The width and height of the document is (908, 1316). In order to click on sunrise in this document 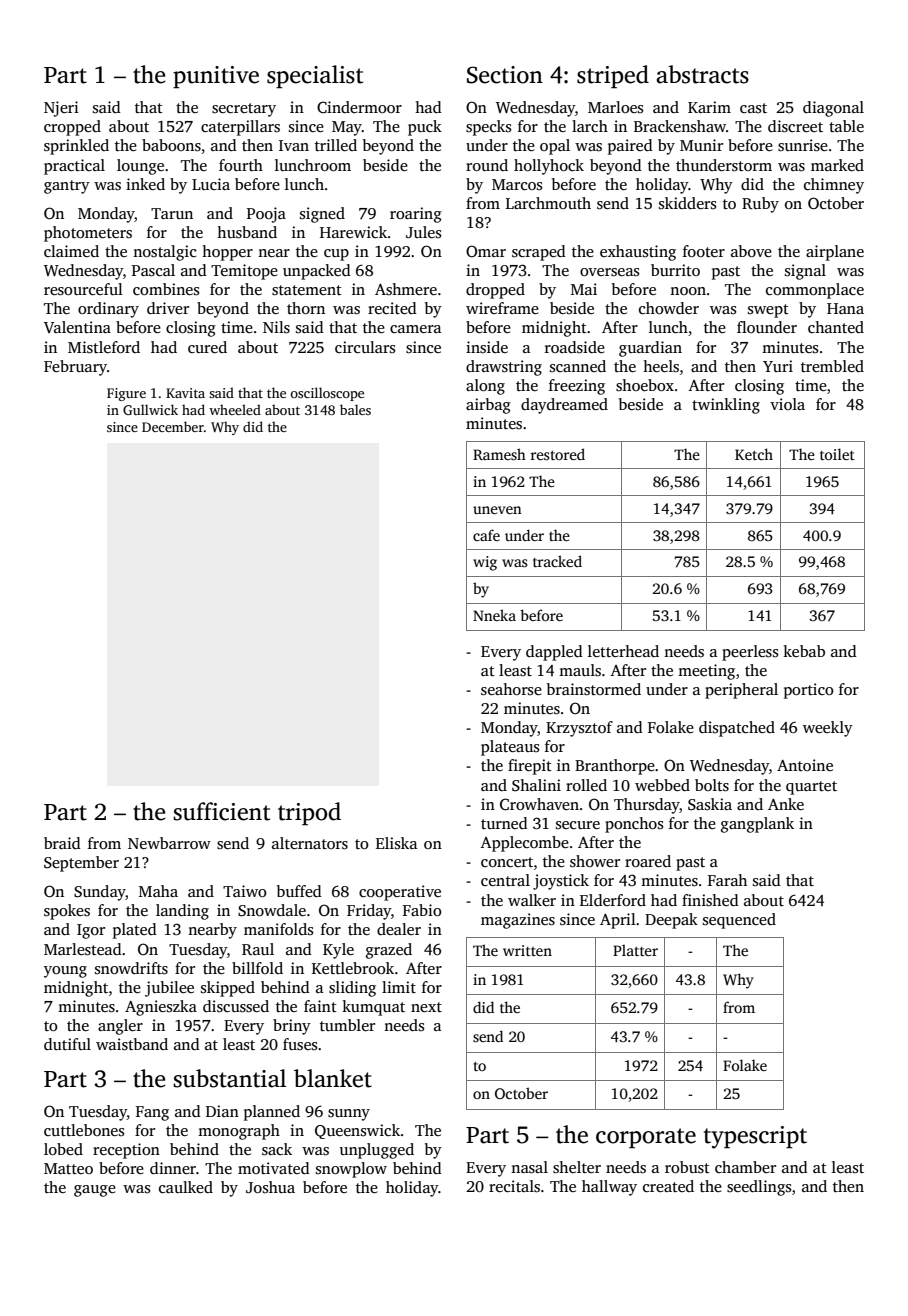, I will do `click(803, 145)`.
